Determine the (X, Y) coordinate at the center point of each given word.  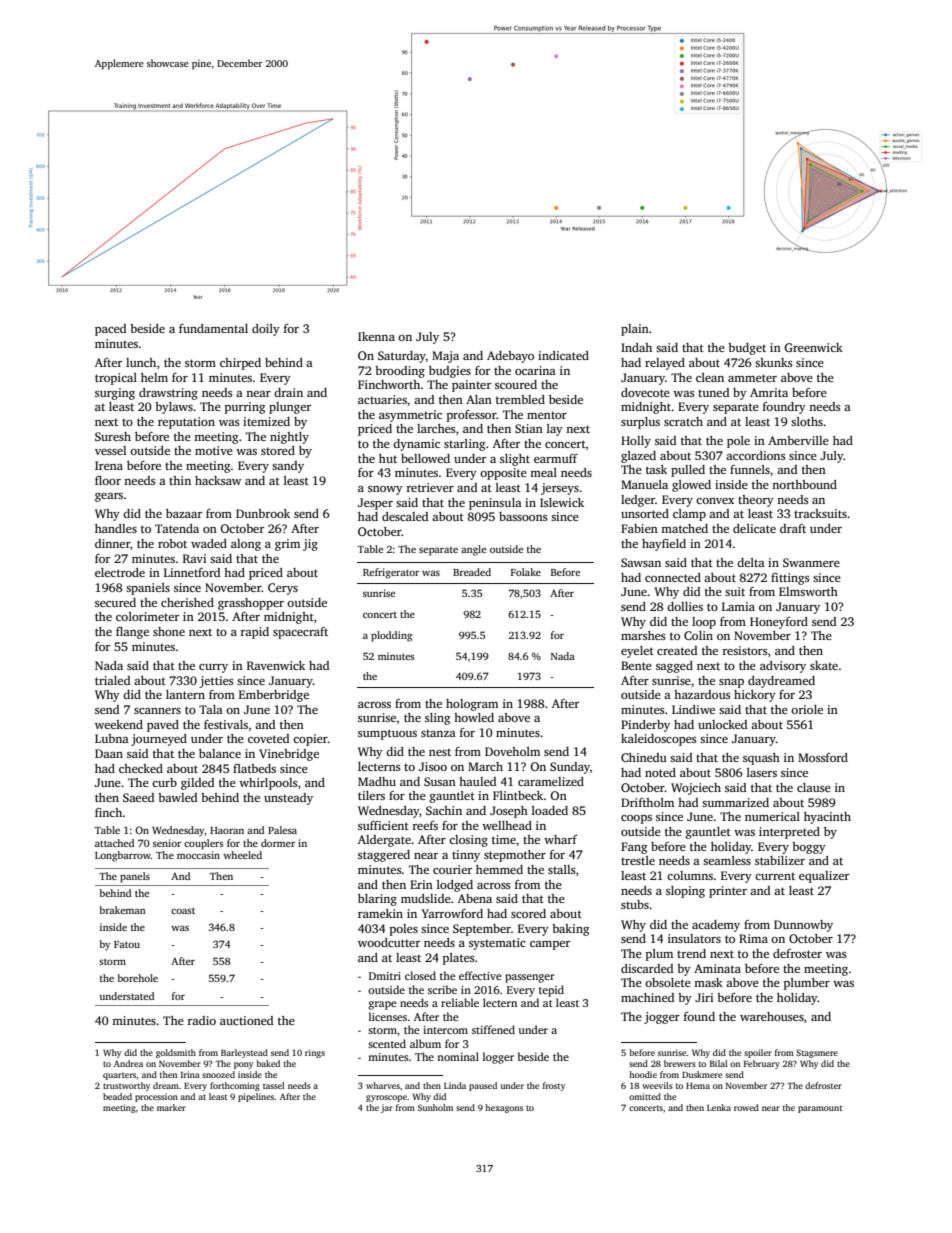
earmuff (556, 458)
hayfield (664, 545)
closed (420, 975)
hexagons (504, 1108)
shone (169, 631)
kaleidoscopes (659, 740)
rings (315, 1053)
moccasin (198, 855)
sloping (685, 892)
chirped (240, 364)
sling (437, 719)
